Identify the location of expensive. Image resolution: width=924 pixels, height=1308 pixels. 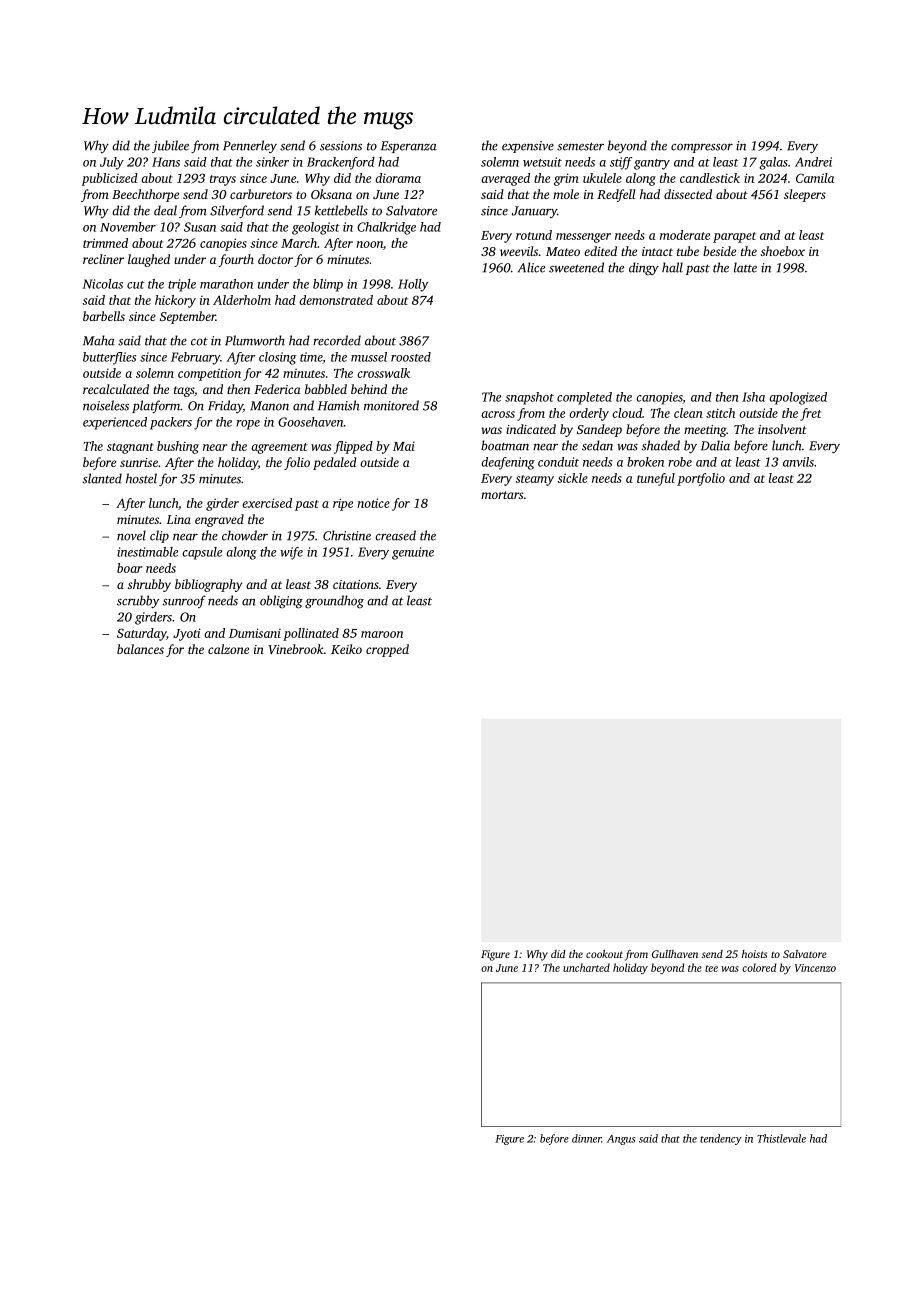
(528, 147).
